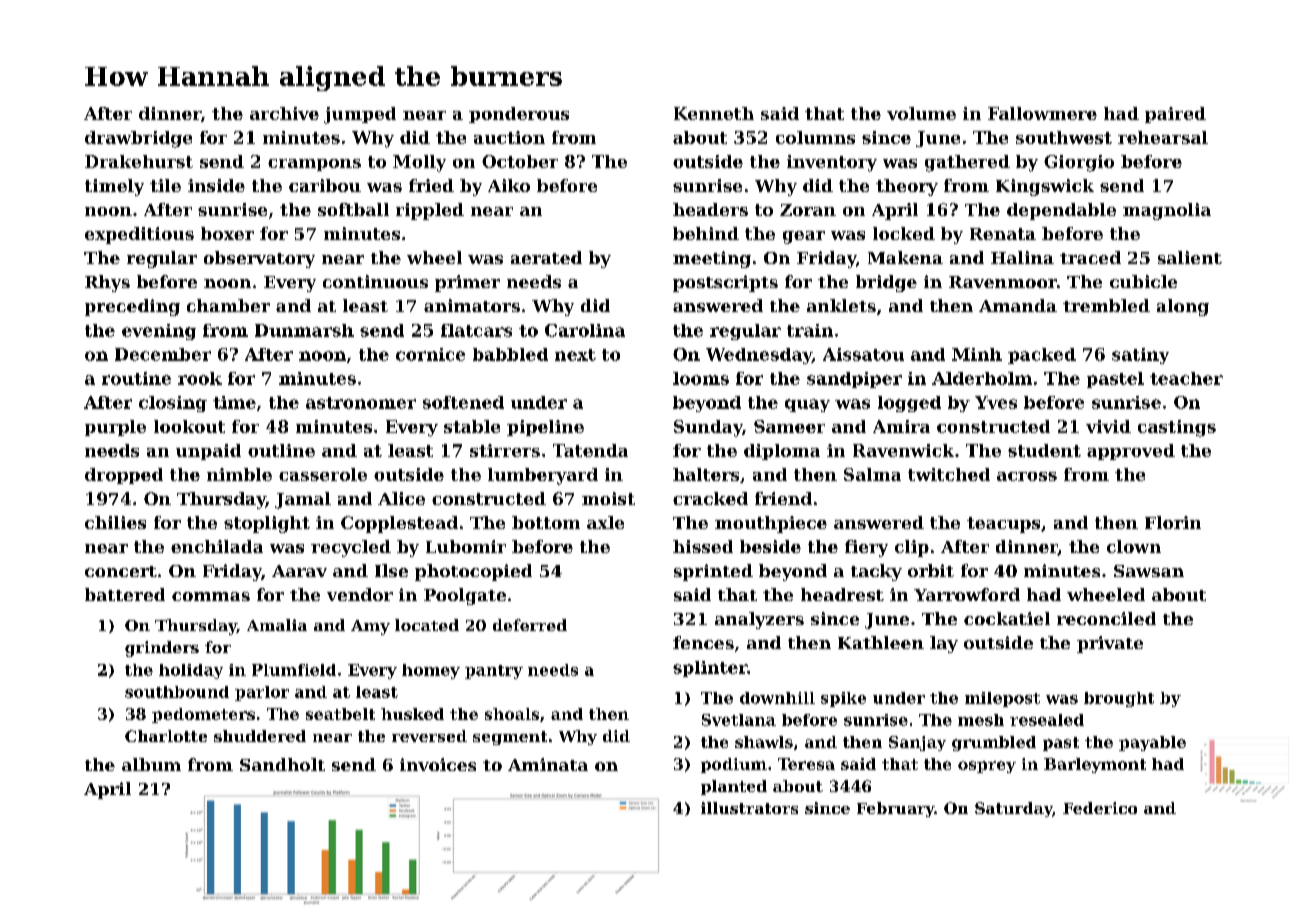 The height and width of the document is (924, 1308). What do you see at coordinates (712, 259) in the document?
I see `meeting` at bounding box center [712, 259].
